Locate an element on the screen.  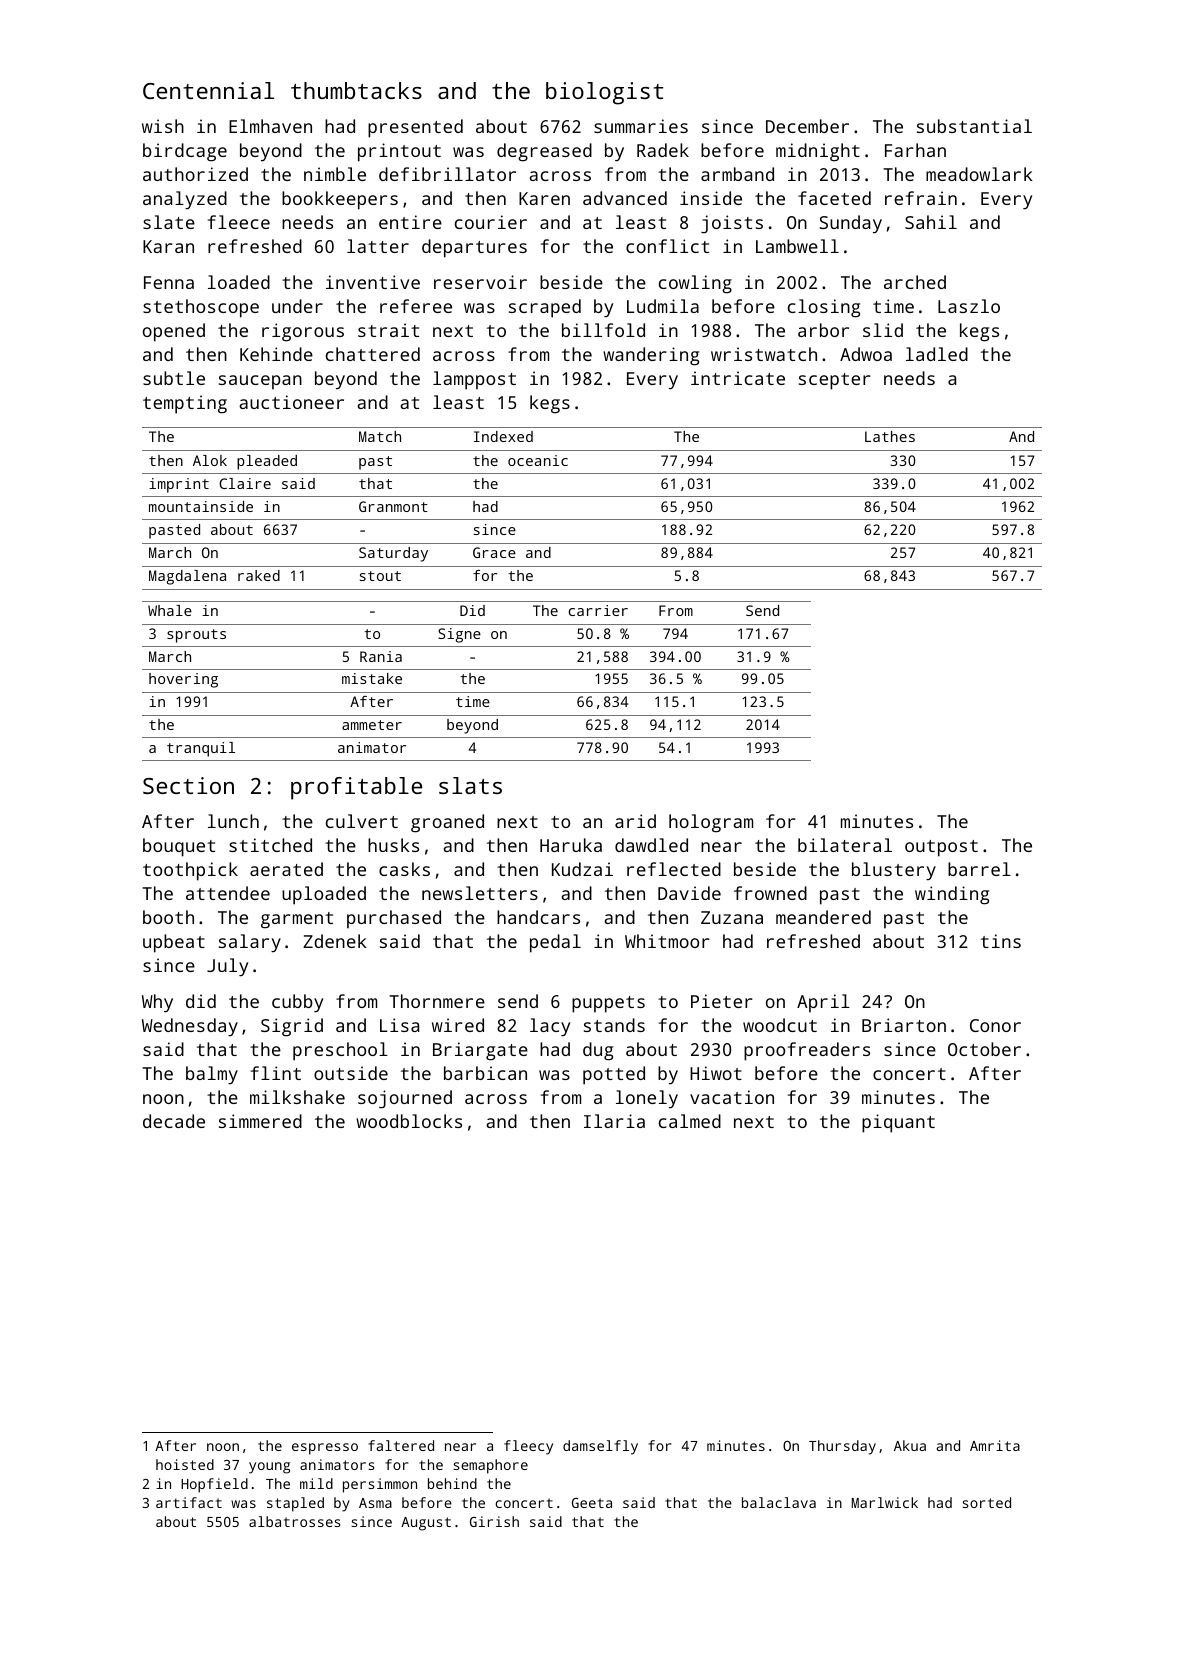
armband is located at coordinates (737, 174).
